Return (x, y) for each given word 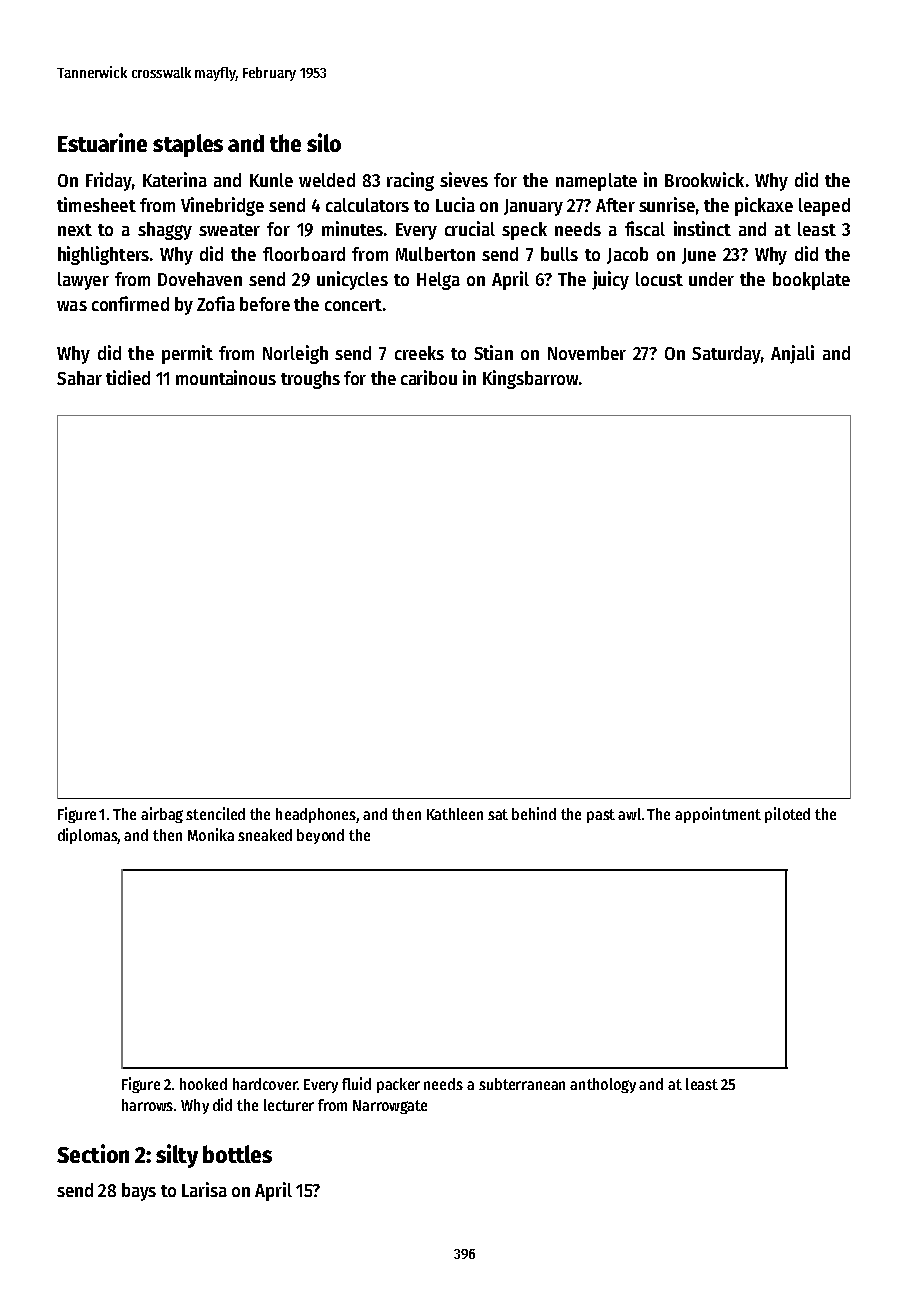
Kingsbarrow (530, 379)
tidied (128, 377)
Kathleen (455, 814)
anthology (603, 1085)
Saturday (726, 355)
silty (177, 1156)
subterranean (522, 1084)
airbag (162, 815)
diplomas (88, 836)
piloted (787, 815)
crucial (470, 228)
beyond (320, 836)
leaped (824, 207)
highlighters (103, 255)
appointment (718, 815)
